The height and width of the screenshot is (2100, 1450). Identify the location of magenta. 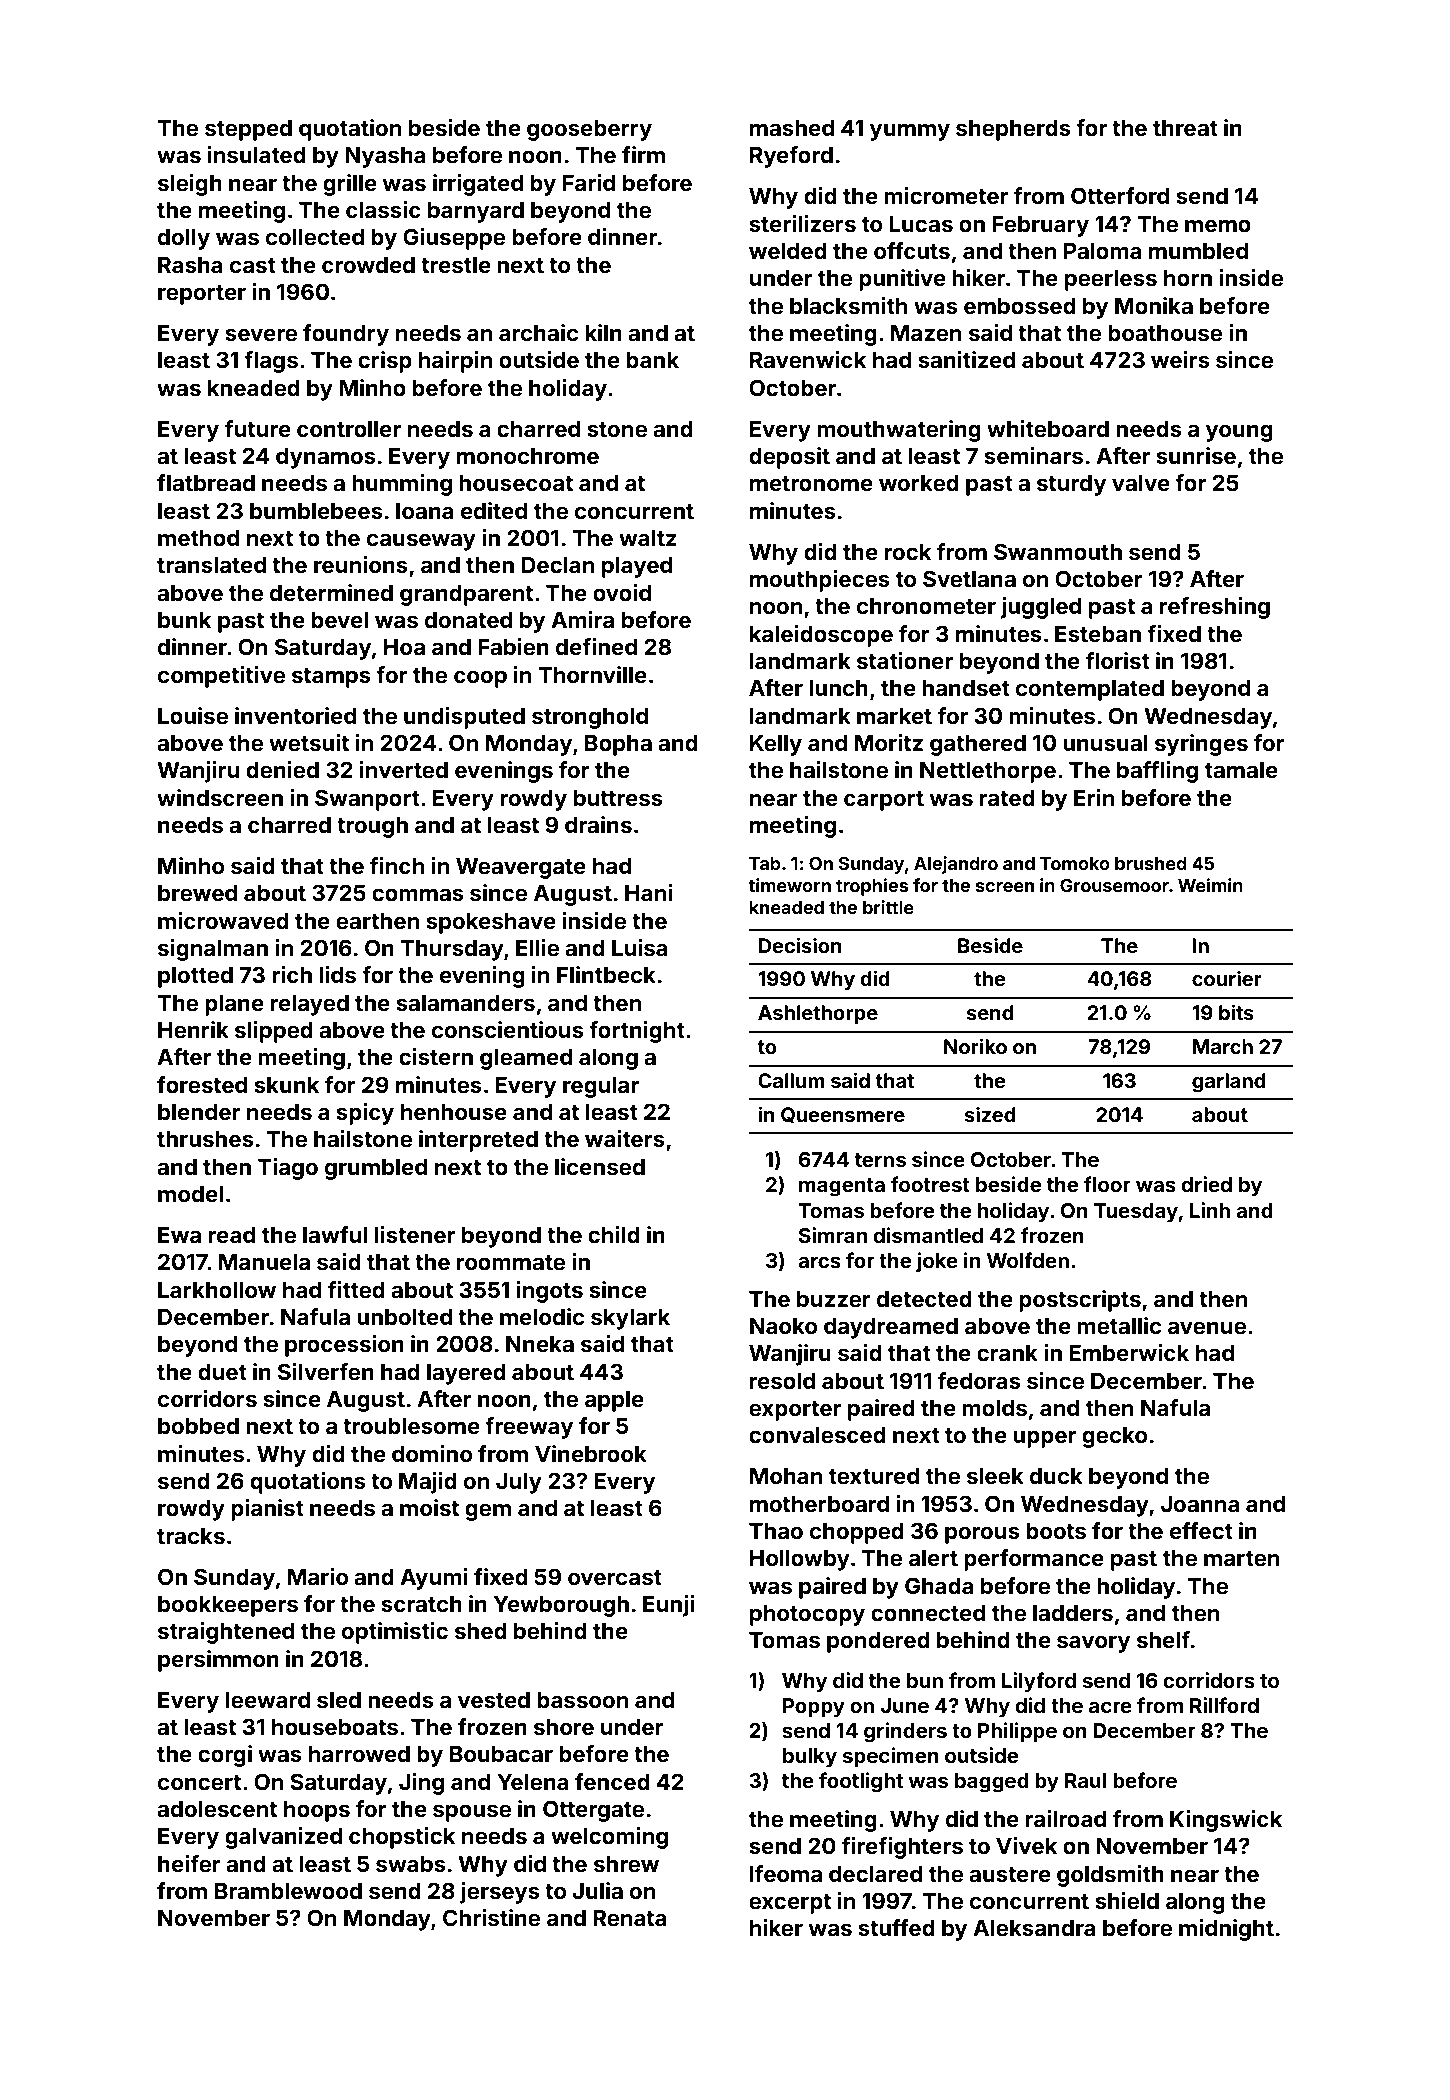
(842, 1187).
